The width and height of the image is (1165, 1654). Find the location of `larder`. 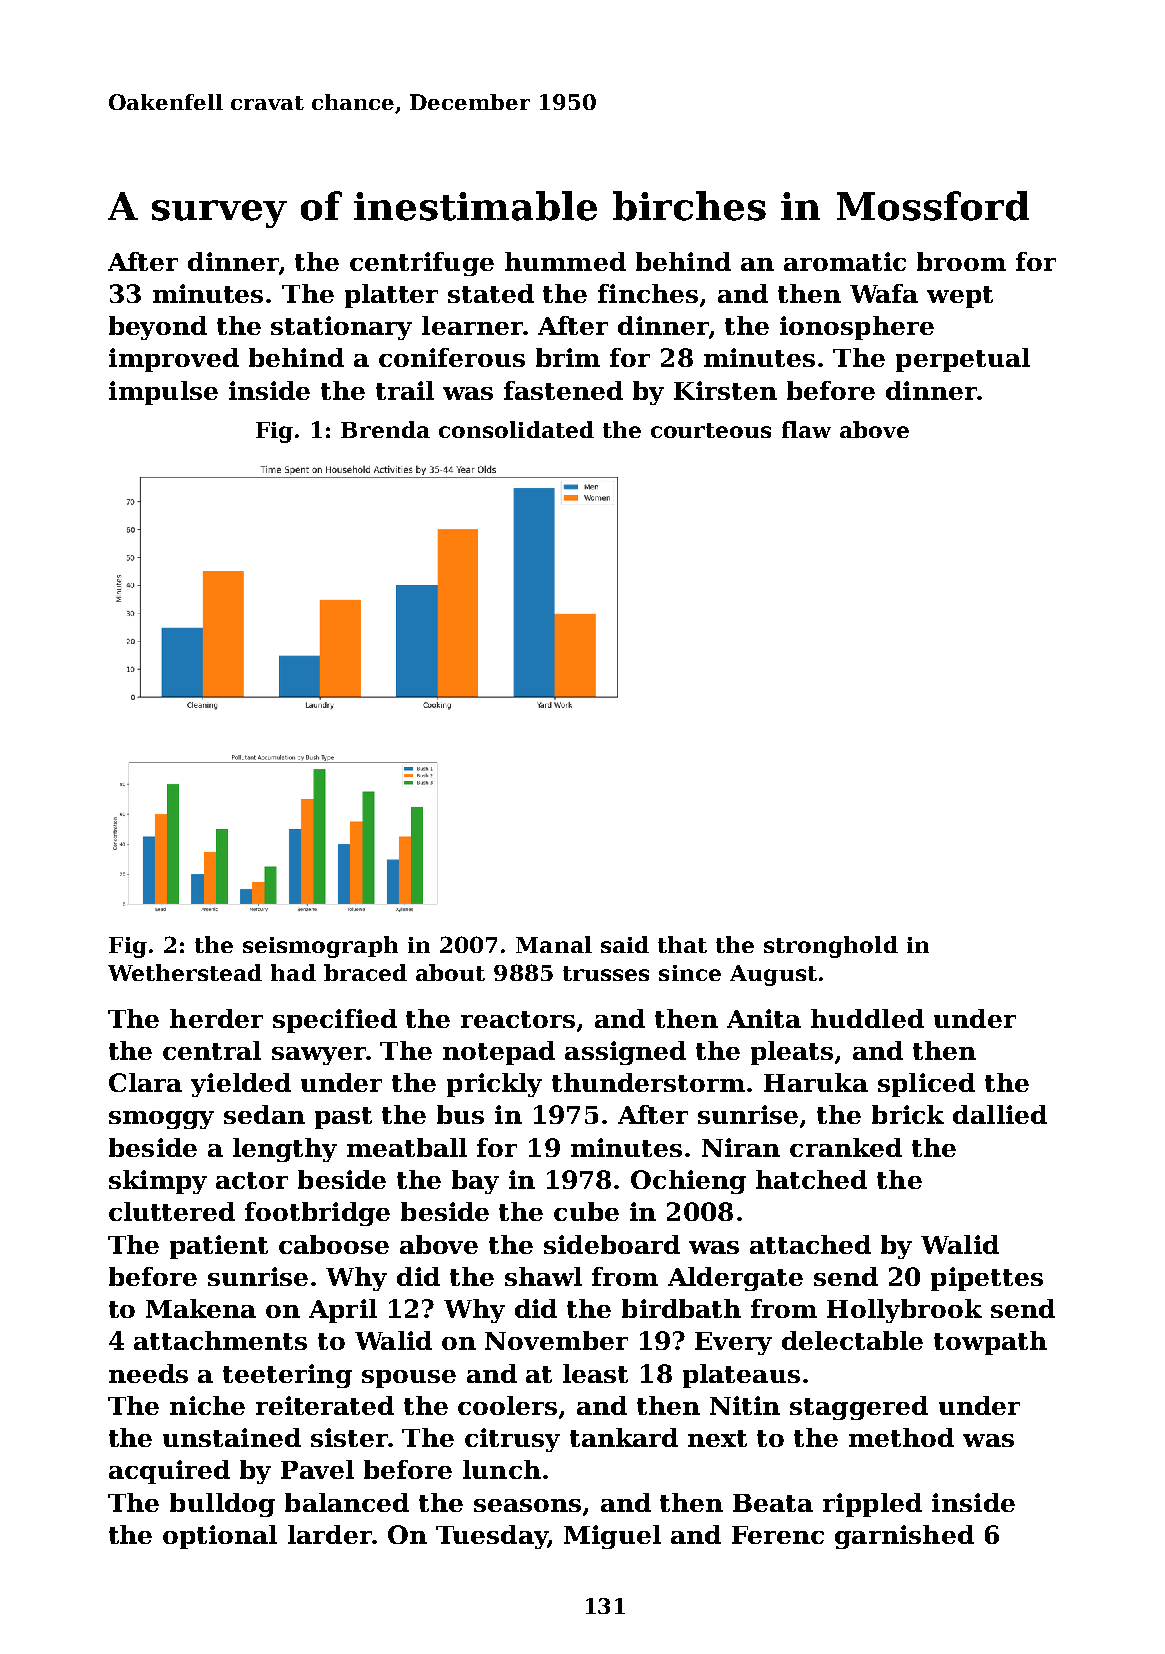

larder is located at coordinates (330, 1534).
